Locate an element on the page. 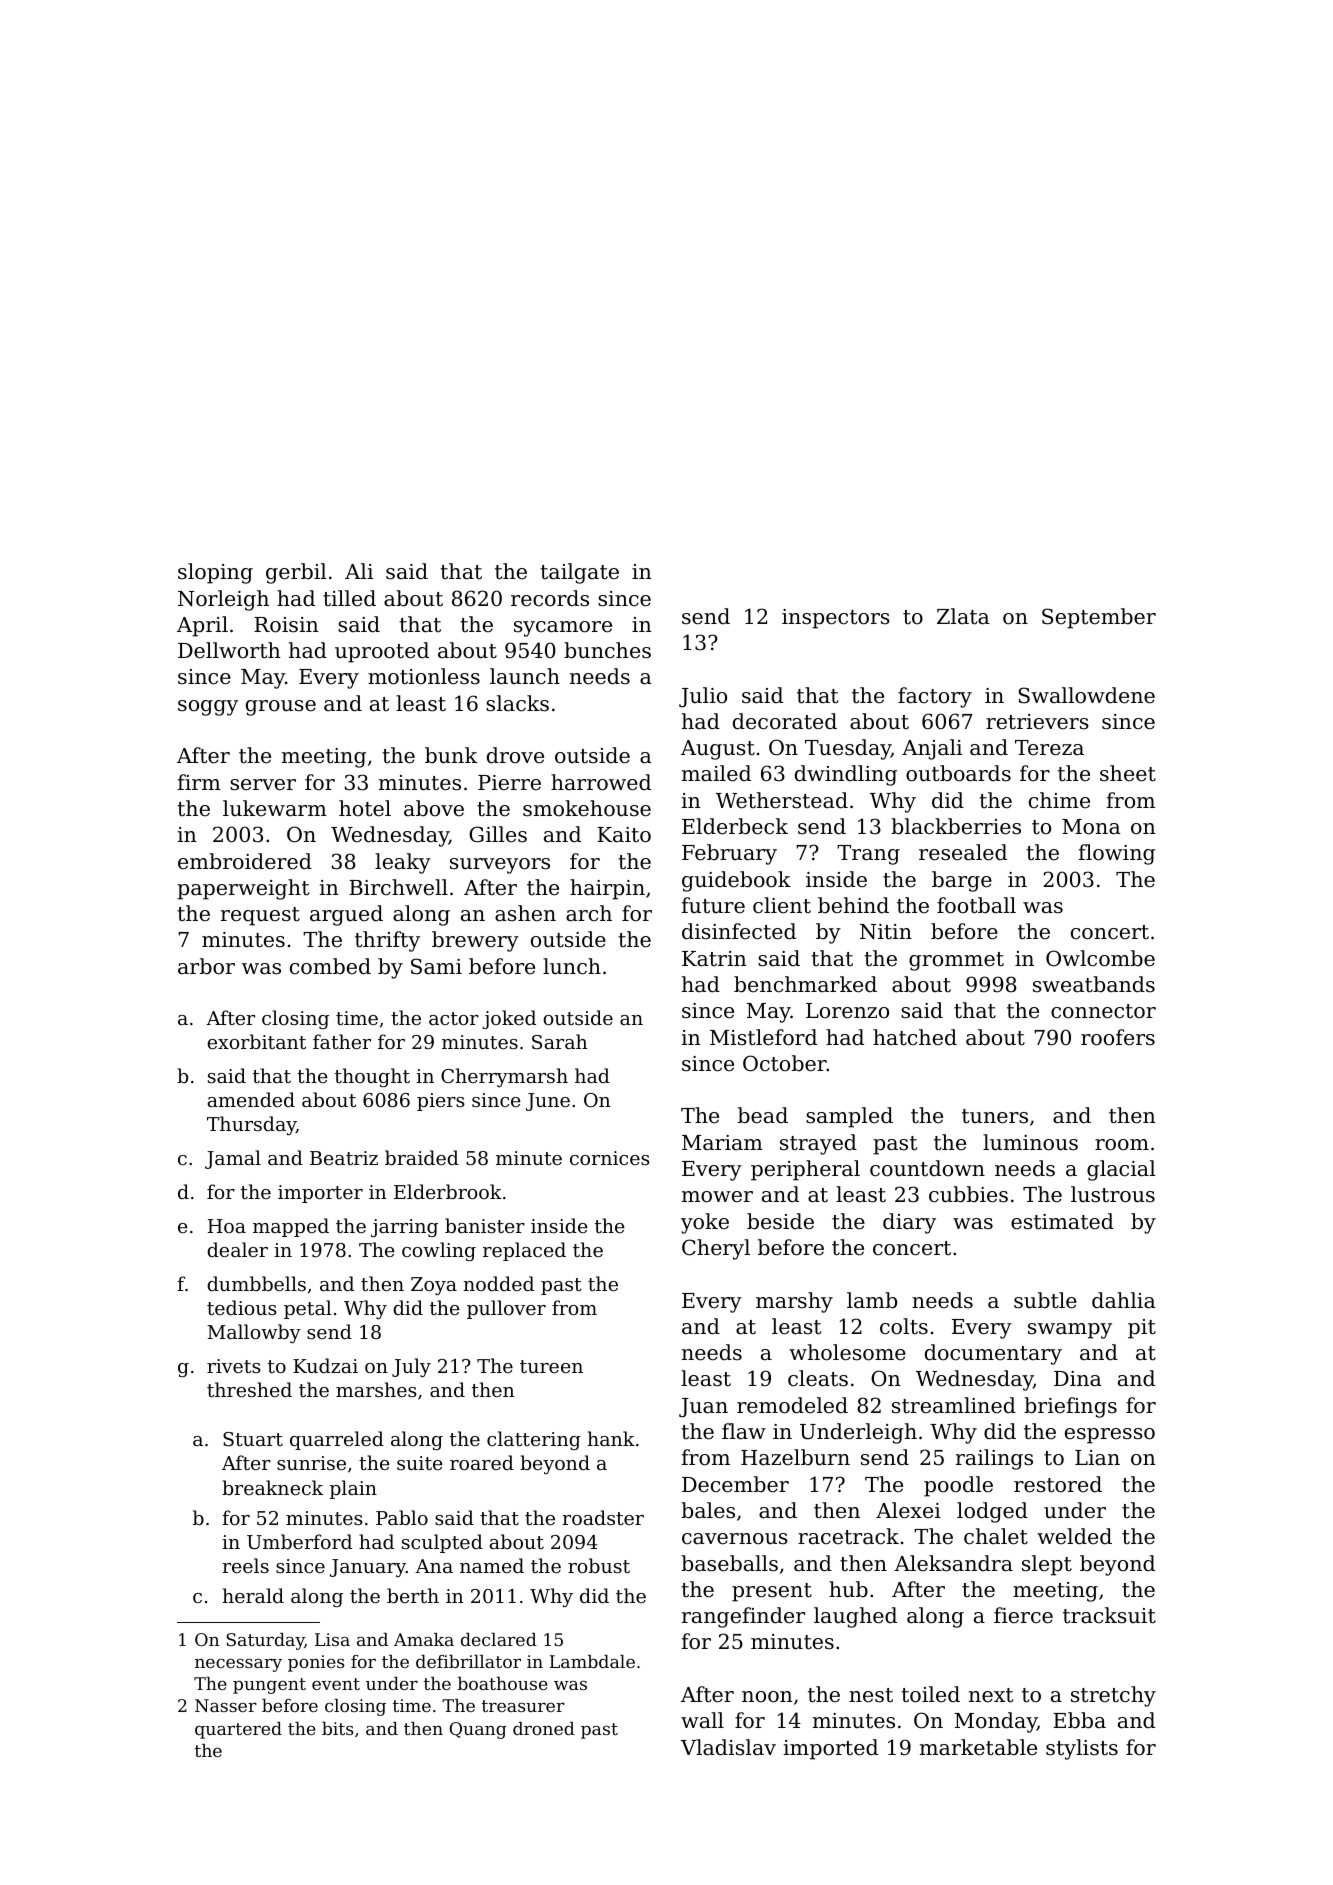 The image size is (1333, 1885). Beatriz is located at coordinates (344, 1158).
